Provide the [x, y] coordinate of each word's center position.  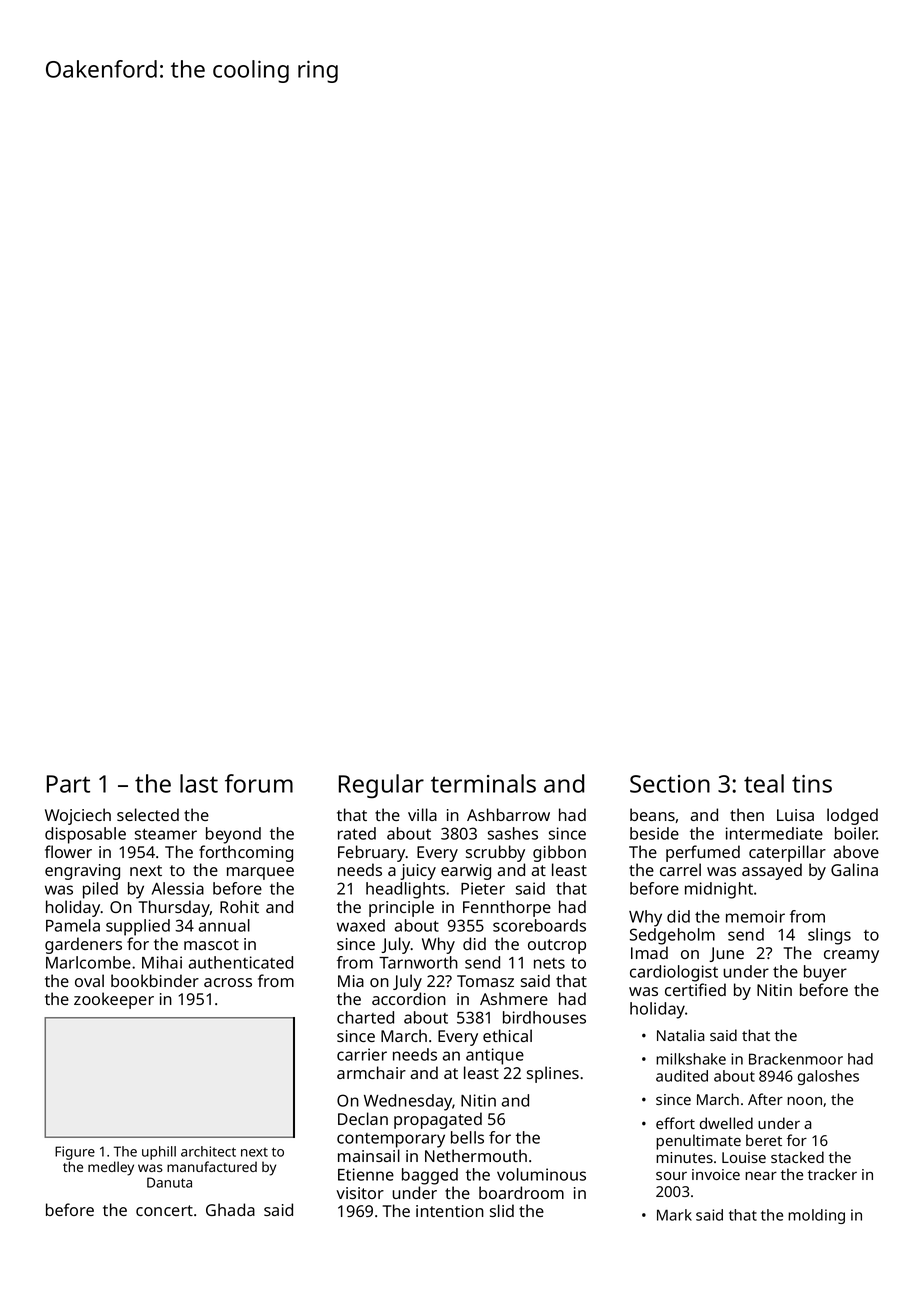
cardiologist [674, 973]
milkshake [691, 1059]
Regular [381, 786]
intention [450, 1211]
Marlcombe [88, 962]
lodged [852, 816]
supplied [138, 927]
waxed [361, 925]
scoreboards [539, 925]
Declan [363, 1118]
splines [553, 1074]
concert [164, 1210]
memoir [755, 916]
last [199, 783]
